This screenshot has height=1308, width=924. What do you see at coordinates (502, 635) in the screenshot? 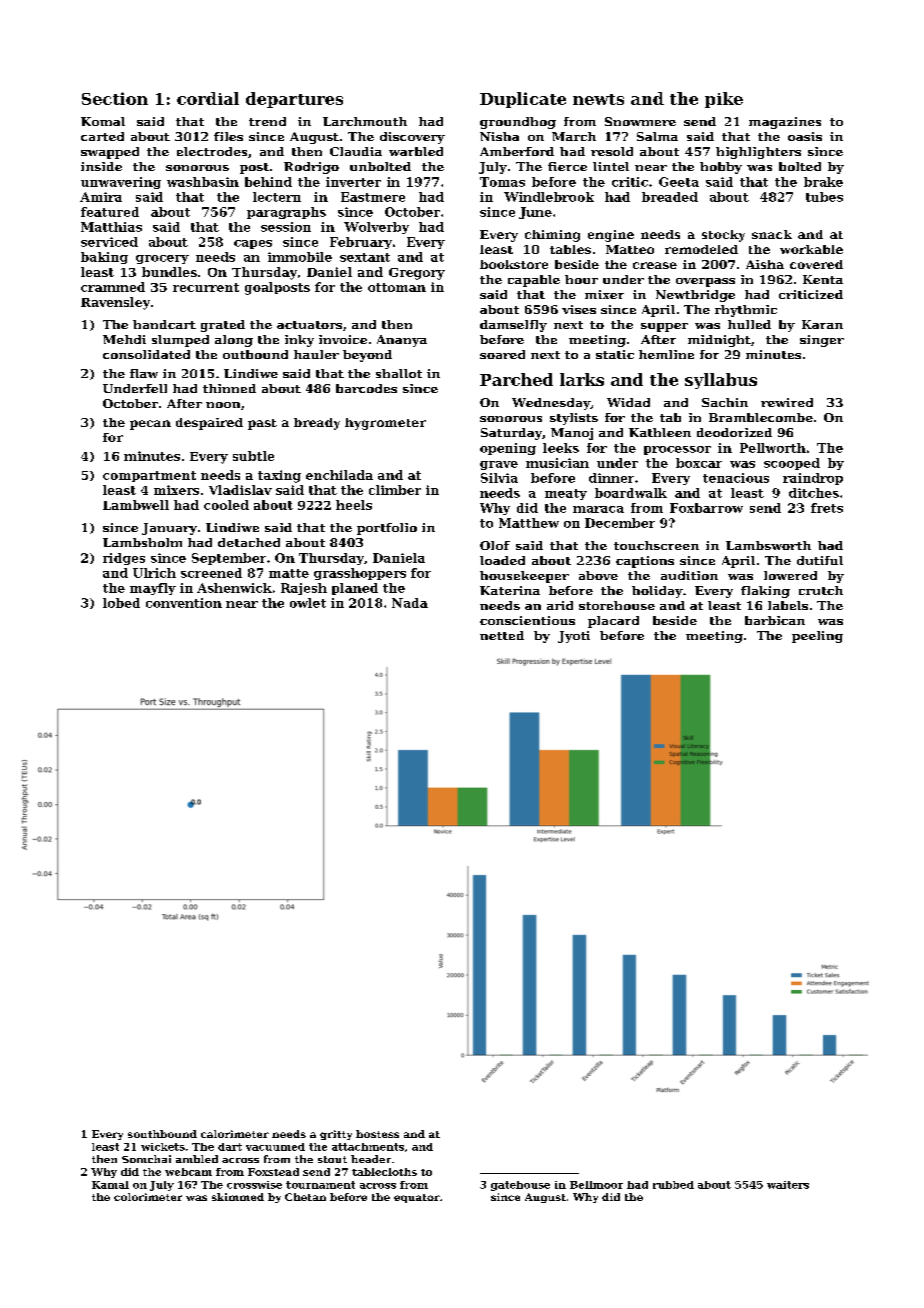
I see `netted` at bounding box center [502, 635].
